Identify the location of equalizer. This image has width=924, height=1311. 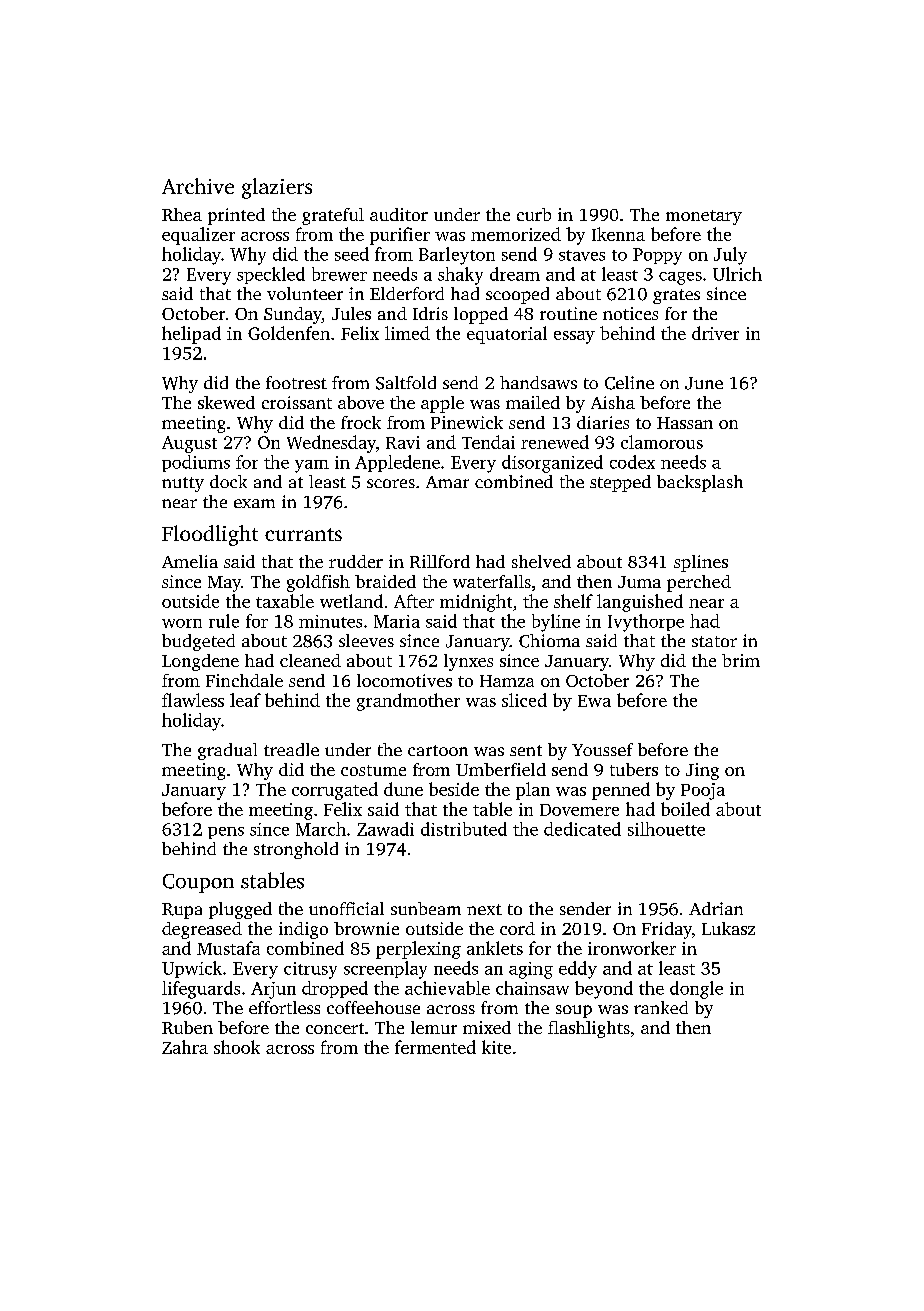
(198, 236).
